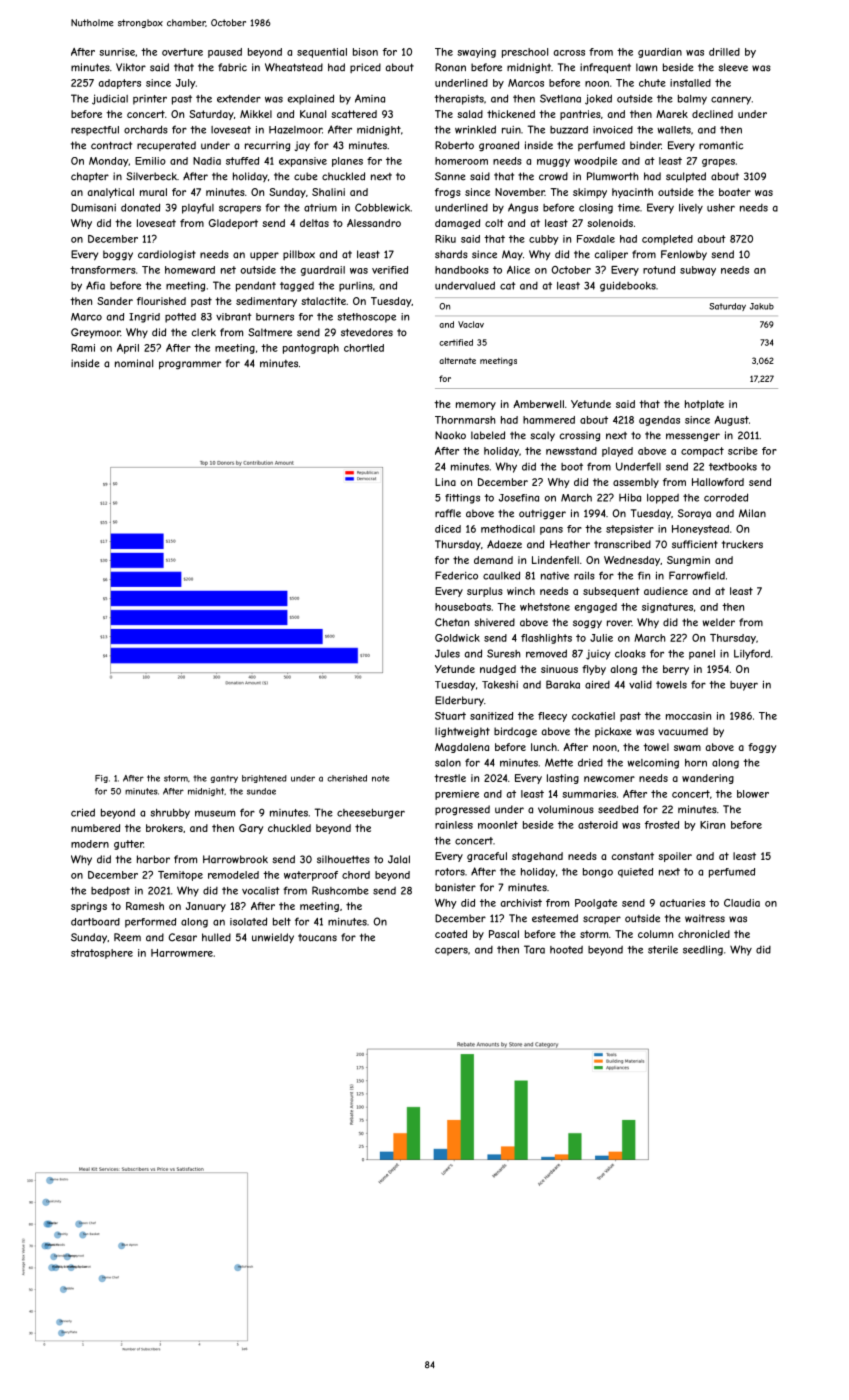 The width and height of the document is (849, 1400). What do you see at coordinates (674, 130) in the document?
I see `wallets` at bounding box center [674, 130].
